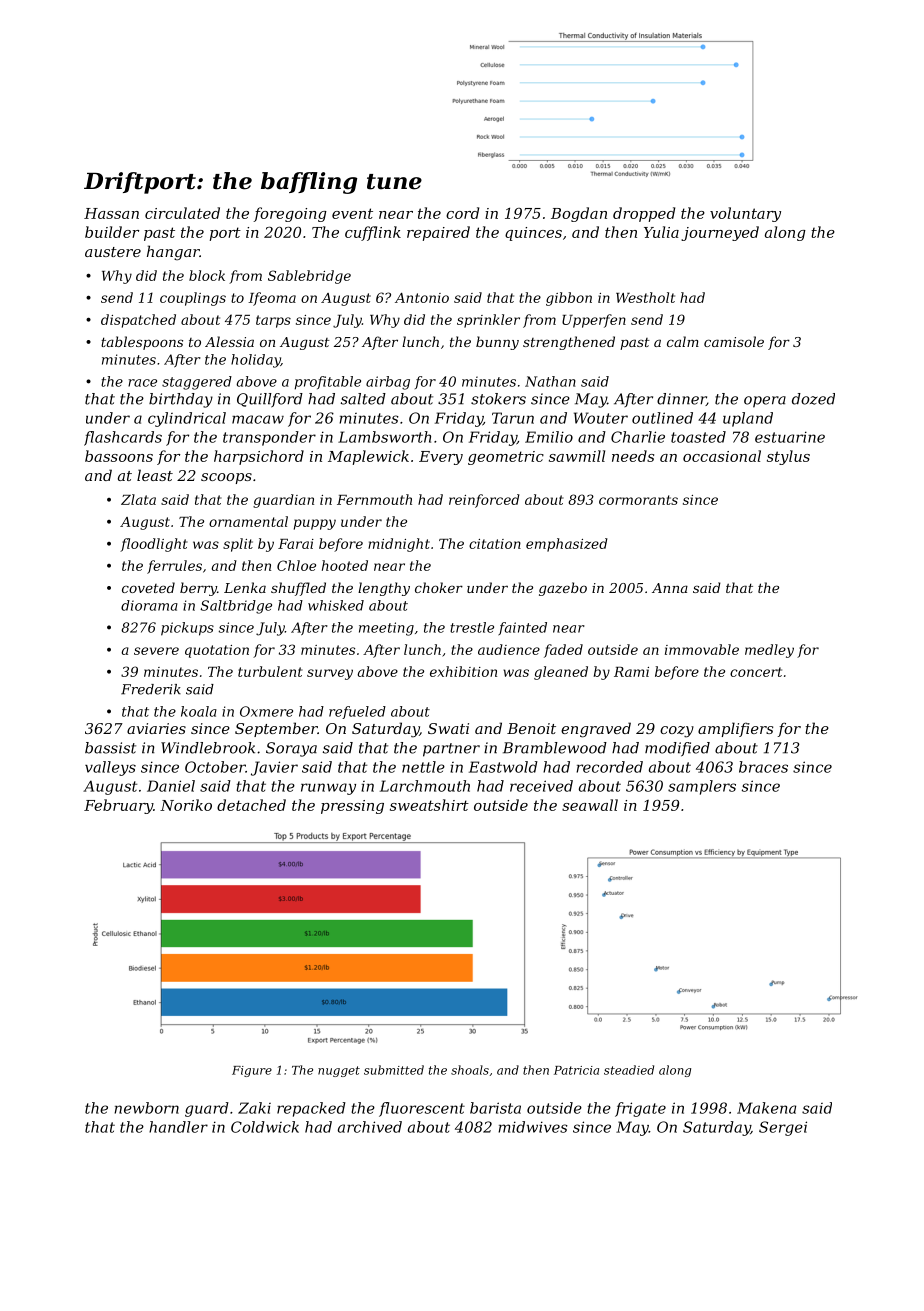 This screenshot has width=924, height=1311. I want to click on nugget, so click(339, 1071).
